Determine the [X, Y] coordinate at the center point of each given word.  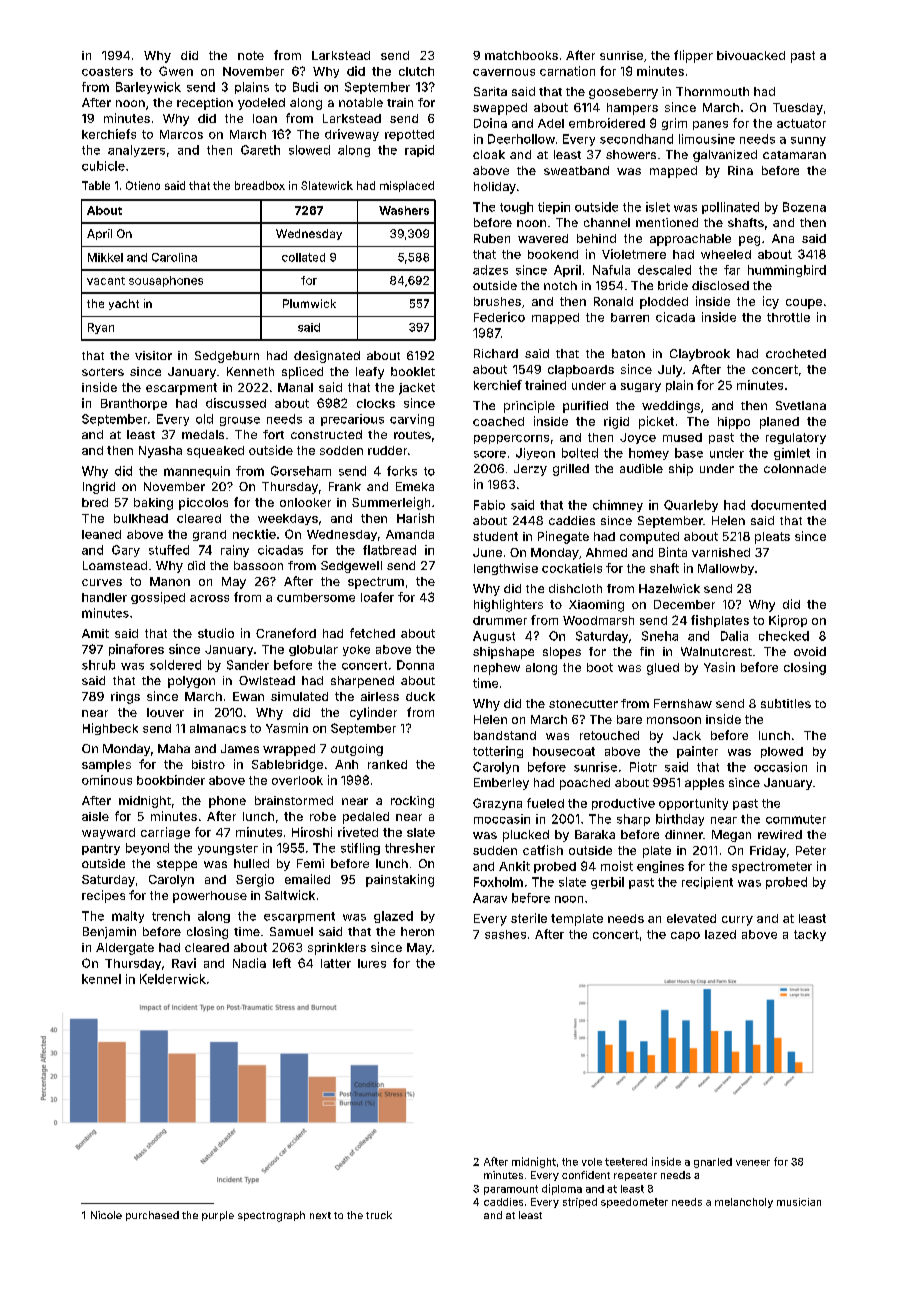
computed [649, 538]
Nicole [106, 1215]
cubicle [103, 166]
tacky [810, 935]
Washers [404, 210]
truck [379, 1215]
